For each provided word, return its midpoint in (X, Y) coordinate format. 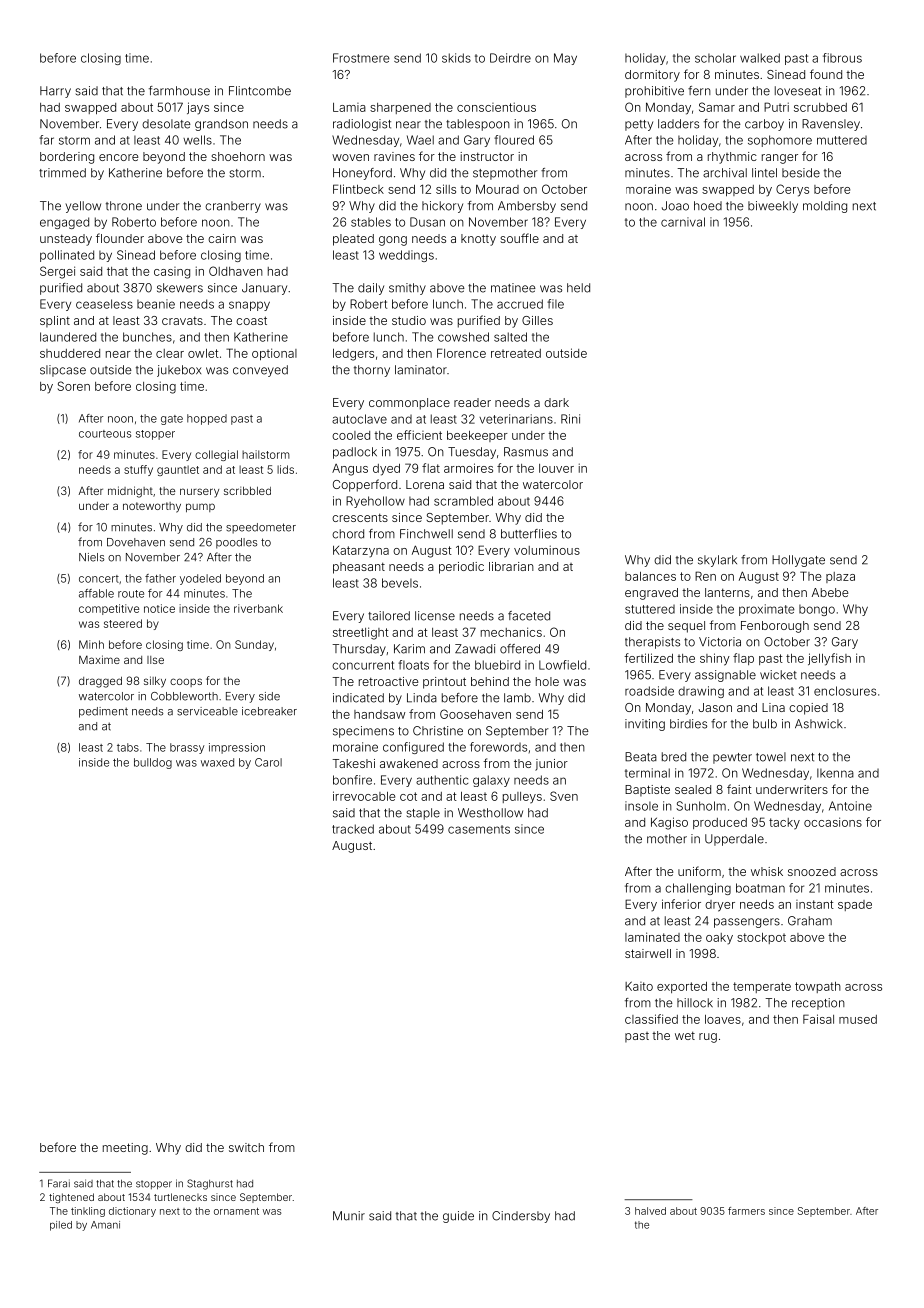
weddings (406, 256)
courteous (105, 434)
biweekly (773, 207)
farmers (746, 1211)
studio (409, 320)
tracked (353, 829)
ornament (236, 1211)
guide (458, 1217)
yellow (83, 207)
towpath (818, 987)
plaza (840, 577)
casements (479, 829)
